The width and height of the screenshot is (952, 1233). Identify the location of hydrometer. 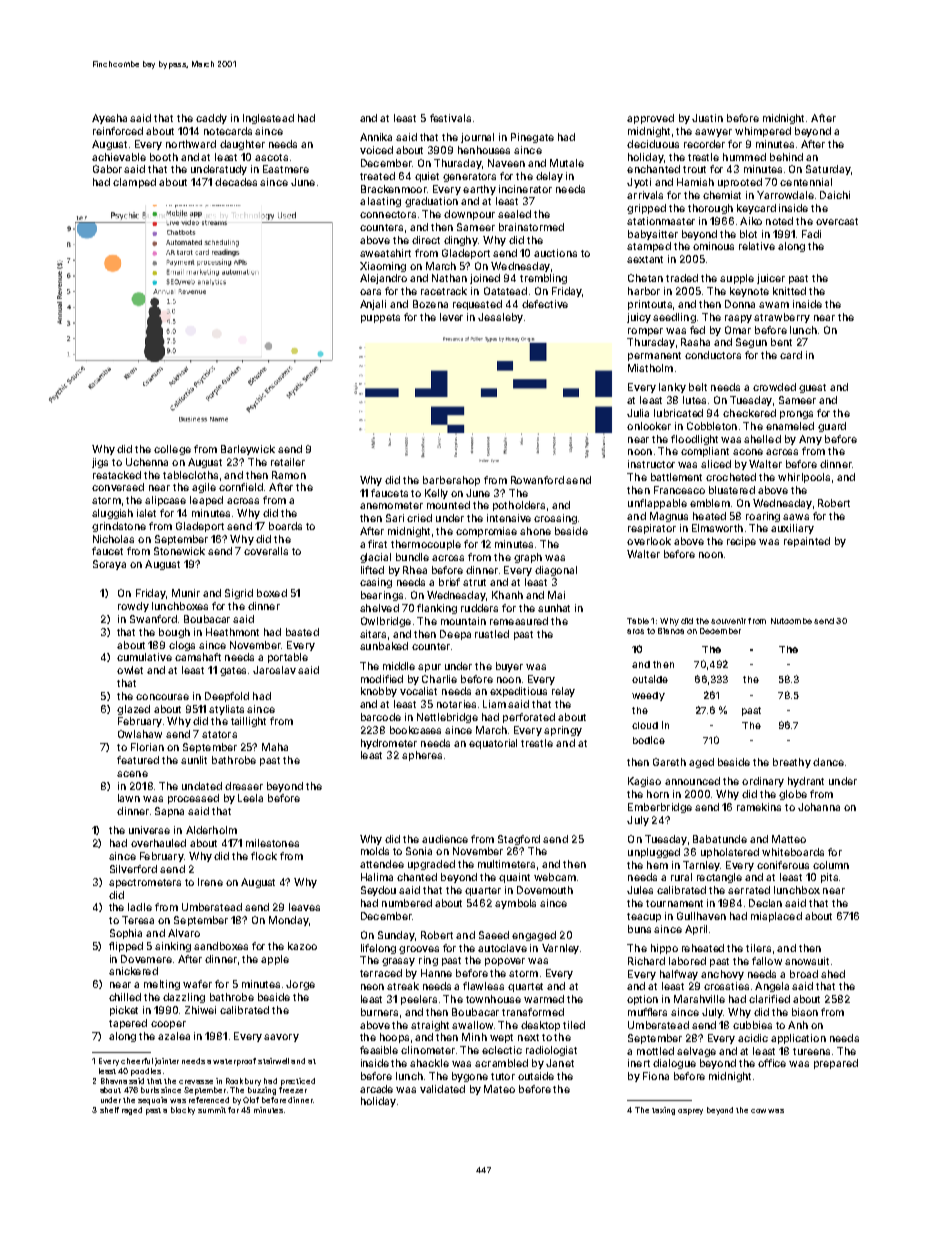
(389, 744).
